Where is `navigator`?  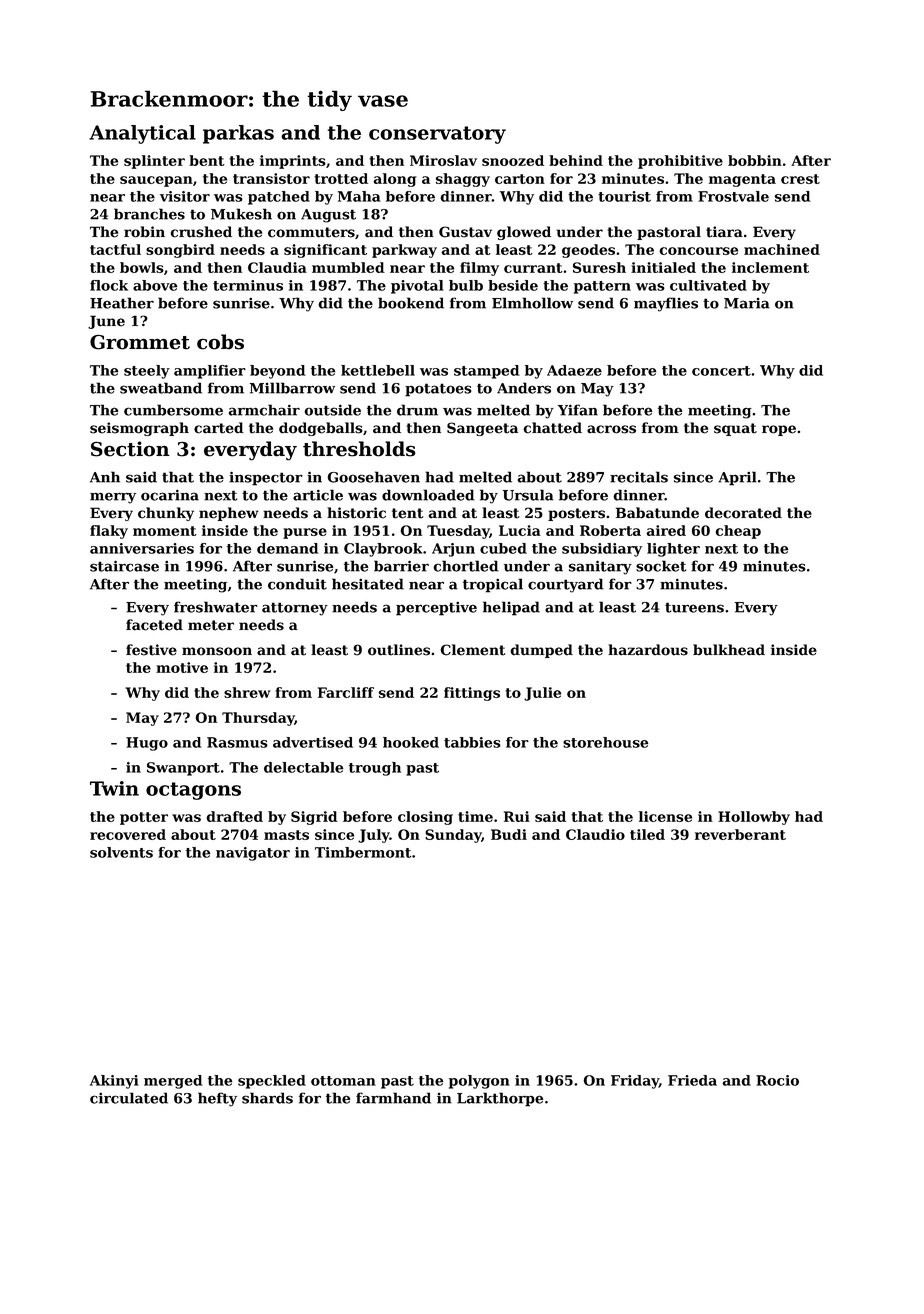
navigator is located at coordinates (253, 854).
